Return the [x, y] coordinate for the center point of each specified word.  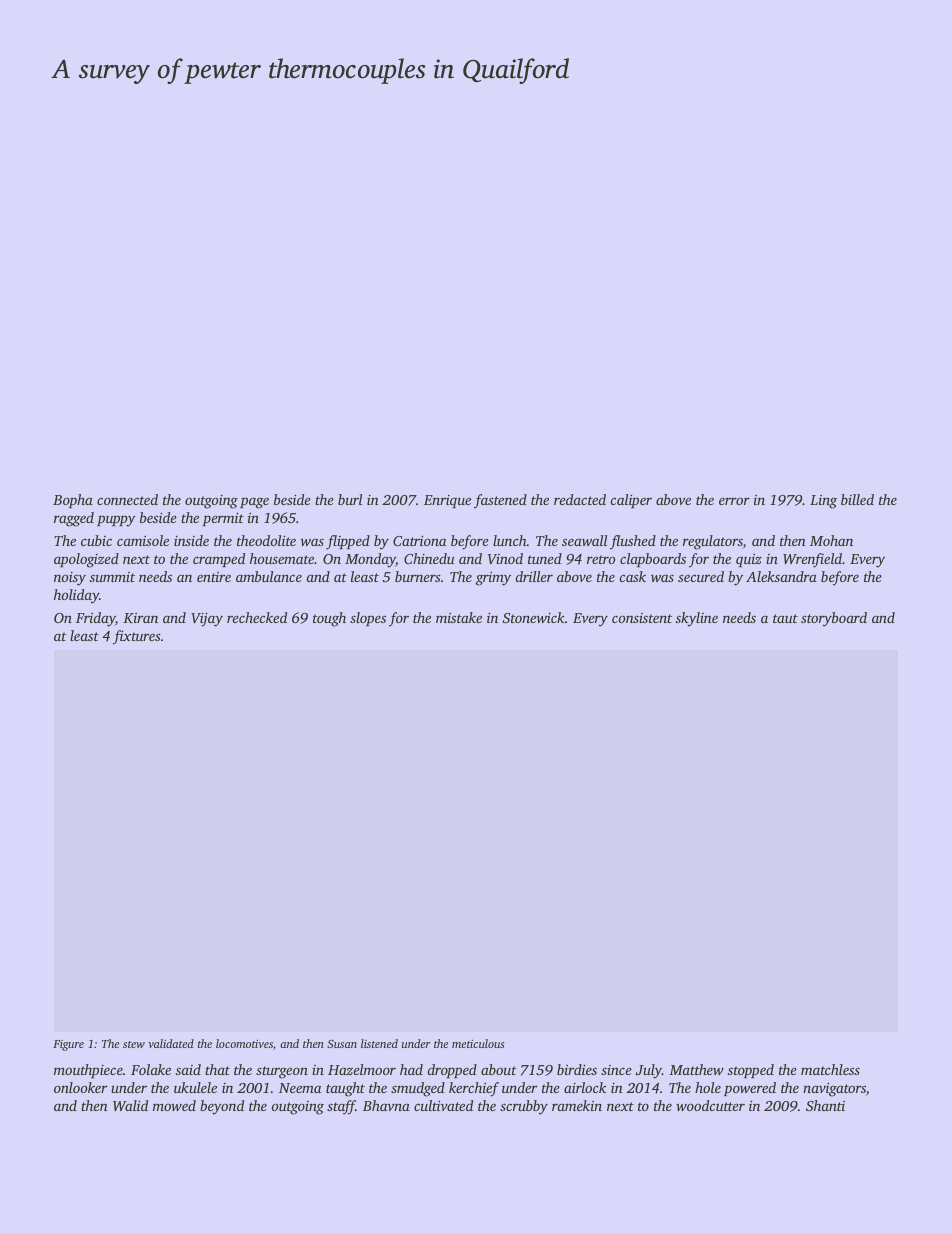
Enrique [447, 501]
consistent [642, 618]
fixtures [137, 637]
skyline [697, 619]
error [734, 501]
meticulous [478, 1043]
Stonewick [534, 617]
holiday [76, 596]
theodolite [266, 540]
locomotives [244, 1043]
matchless [830, 1069]
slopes [368, 619]
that [217, 1069]
